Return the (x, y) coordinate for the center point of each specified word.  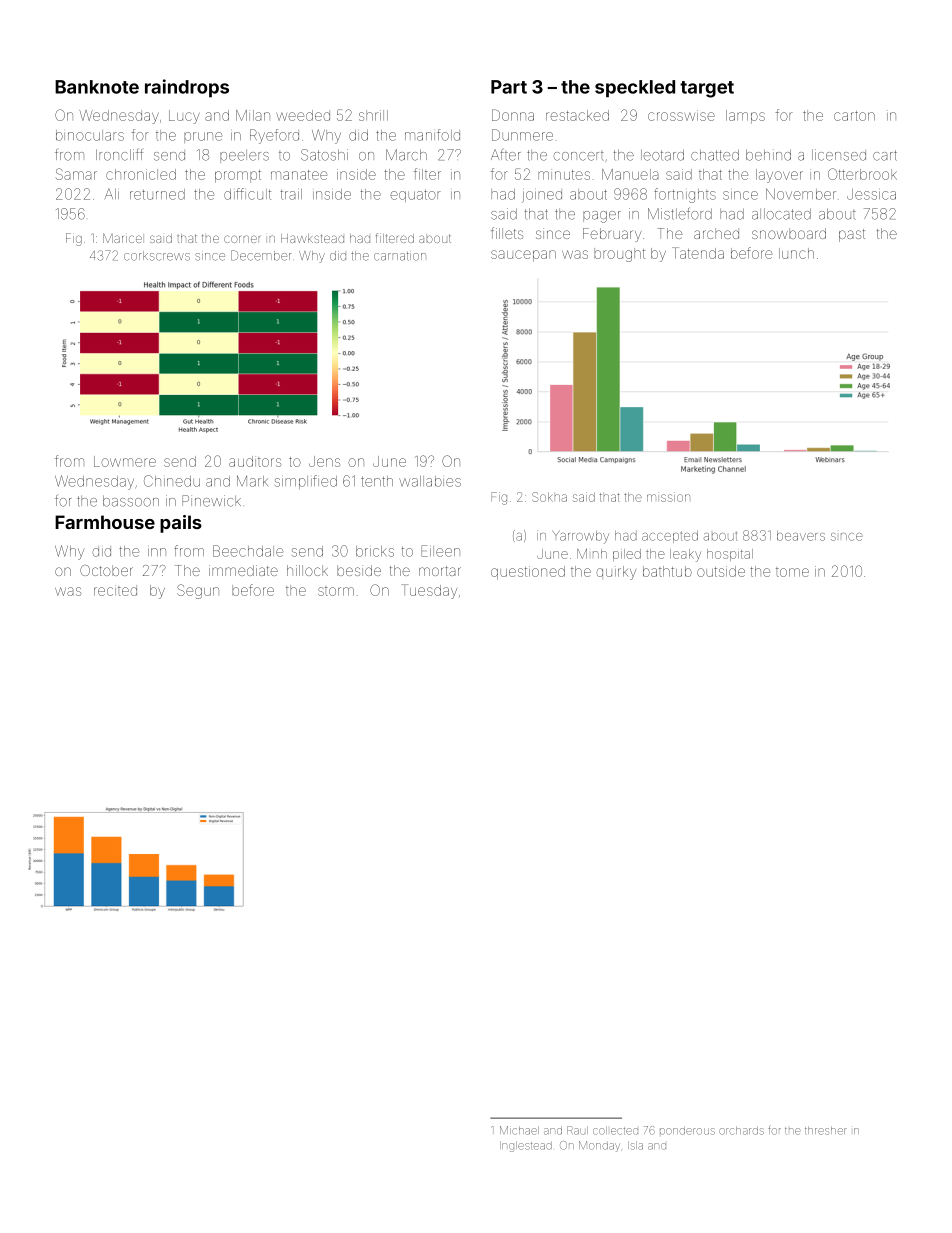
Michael (519, 1130)
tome (792, 572)
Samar (76, 174)
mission (668, 497)
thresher (826, 1130)
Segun (198, 591)
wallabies (430, 481)
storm (336, 591)
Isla (635, 1145)
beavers (801, 536)
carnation (400, 256)
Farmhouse (105, 522)
